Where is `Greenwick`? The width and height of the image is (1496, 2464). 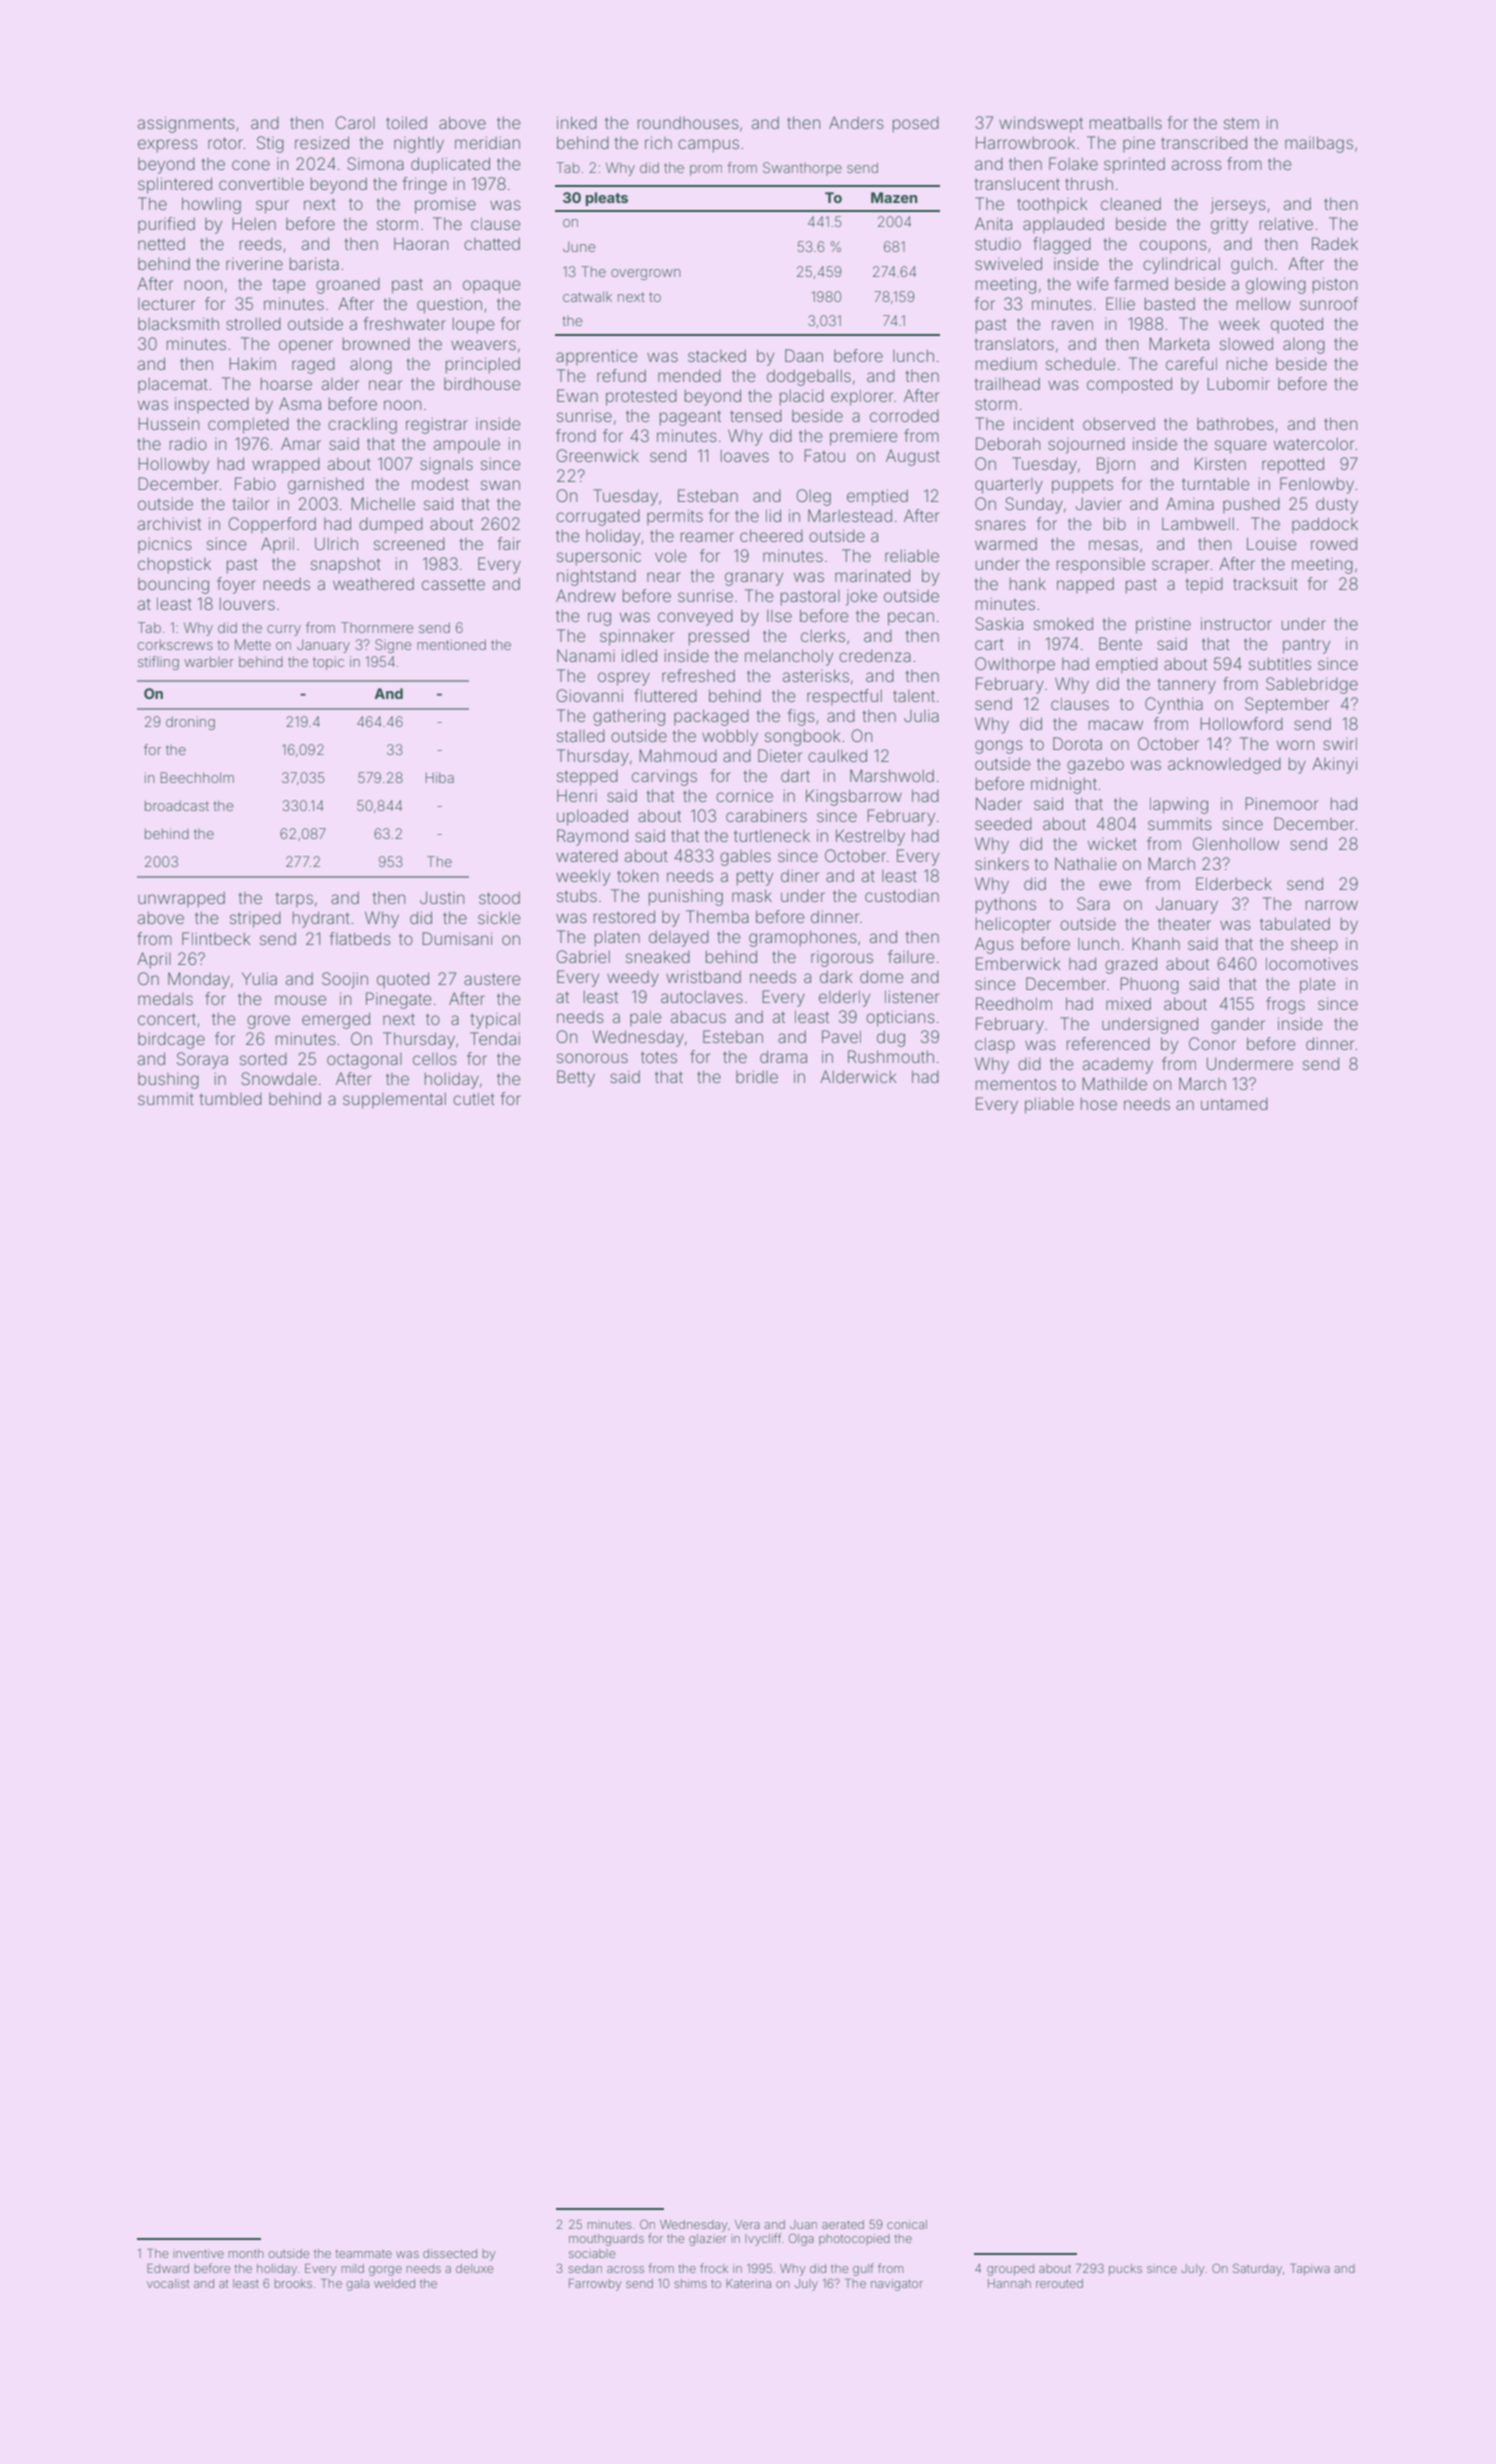 Greenwick is located at coordinates (597, 455).
